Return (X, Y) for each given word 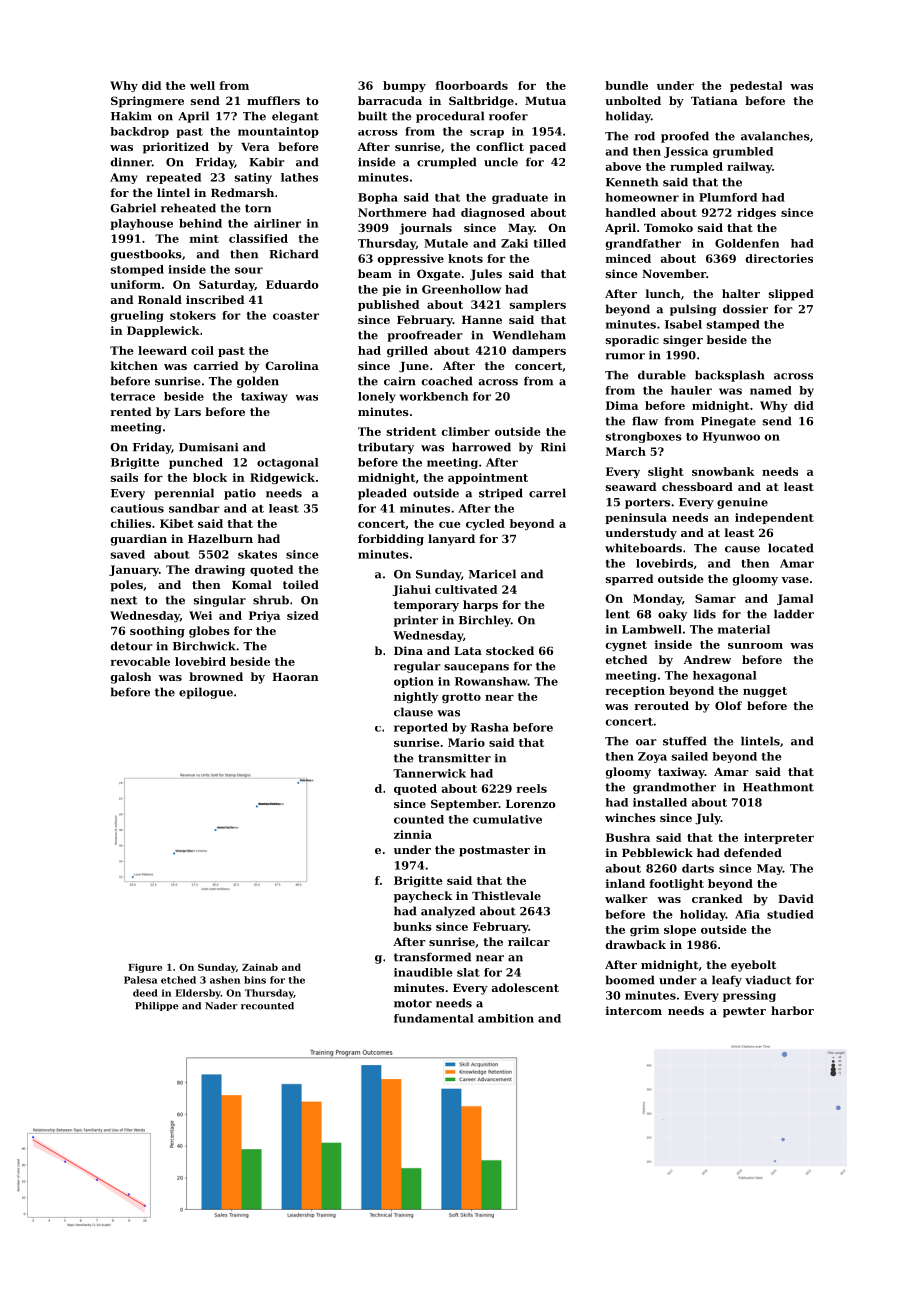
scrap (487, 134)
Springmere (147, 102)
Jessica (686, 152)
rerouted (661, 705)
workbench (434, 396)
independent (774, 518)
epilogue (206, 693)
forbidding (391, 540)
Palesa (140, 980)
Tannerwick (429, 773)
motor (413, 1003)
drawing (220, 570)
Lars (187, 412)
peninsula (636, 518)
